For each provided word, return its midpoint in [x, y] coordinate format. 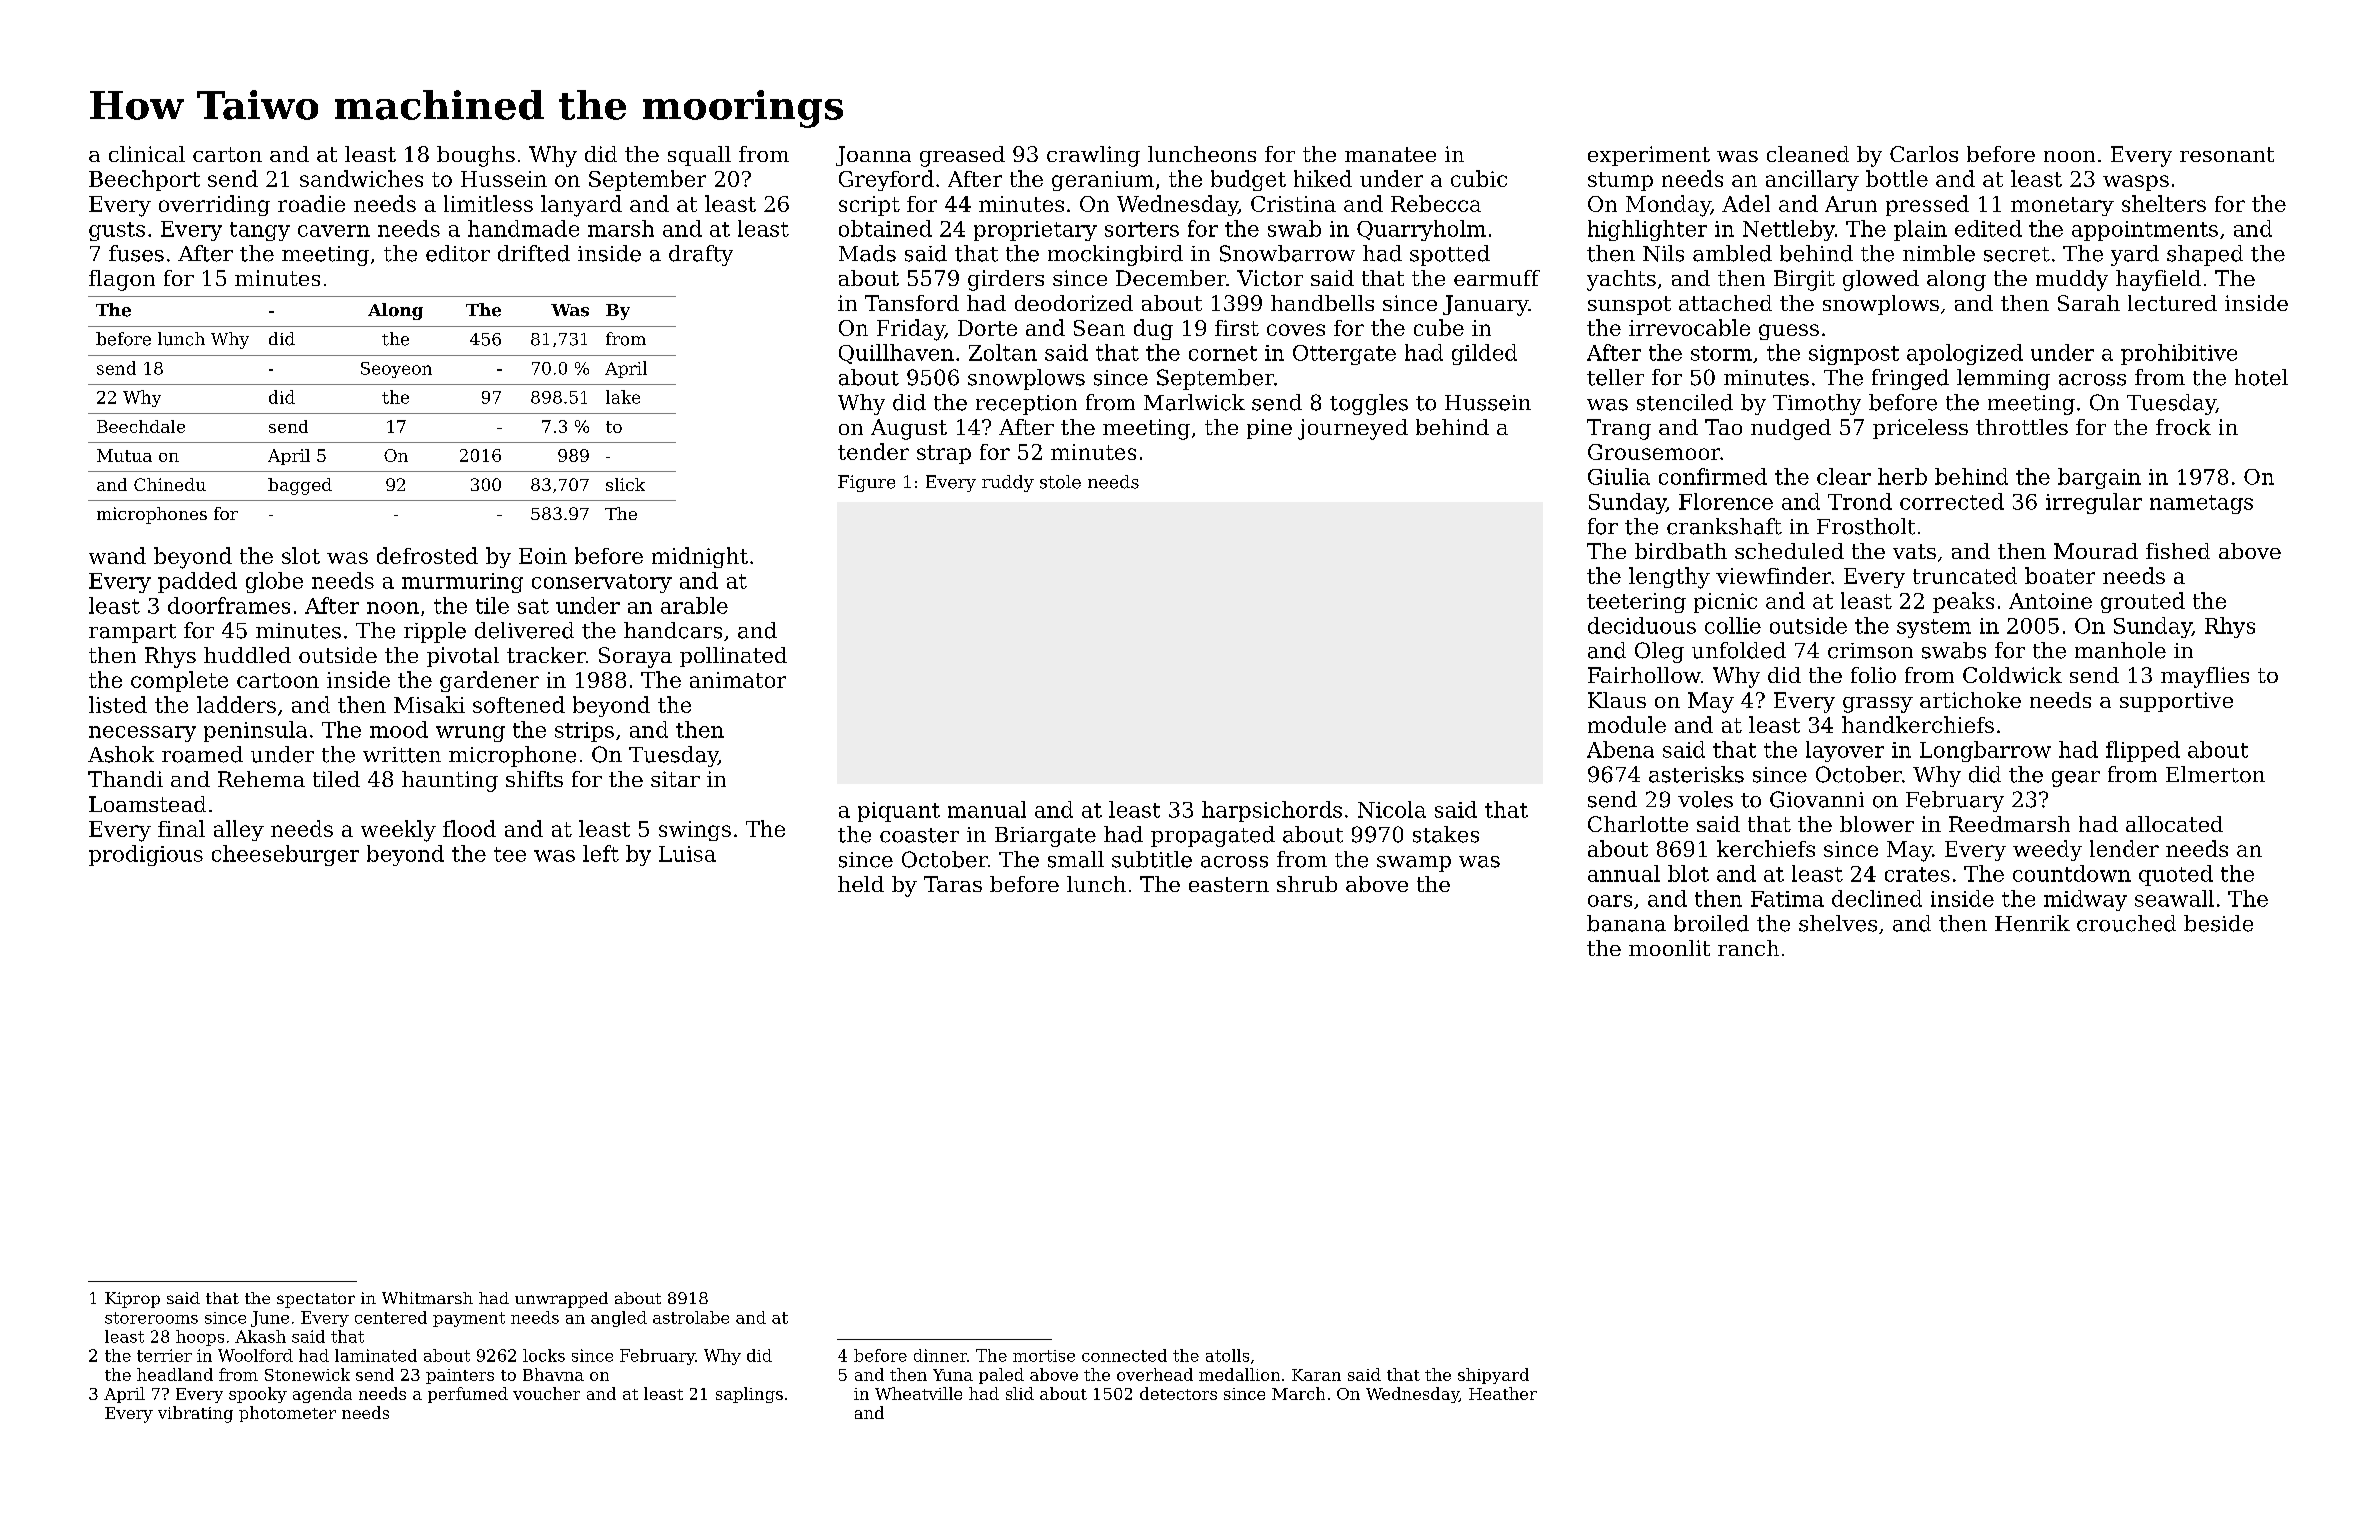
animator [738, 680]
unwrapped [561, 1300]
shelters [2164, 203]
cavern [334, 231]
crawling [1093, 156]
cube [1439, 327]
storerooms [151, 1318]
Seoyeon [396, 370]
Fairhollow [1644, 675]
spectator [316, 1300]
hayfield [2158, 280]
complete [179, 681]
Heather [1503, 1393]
